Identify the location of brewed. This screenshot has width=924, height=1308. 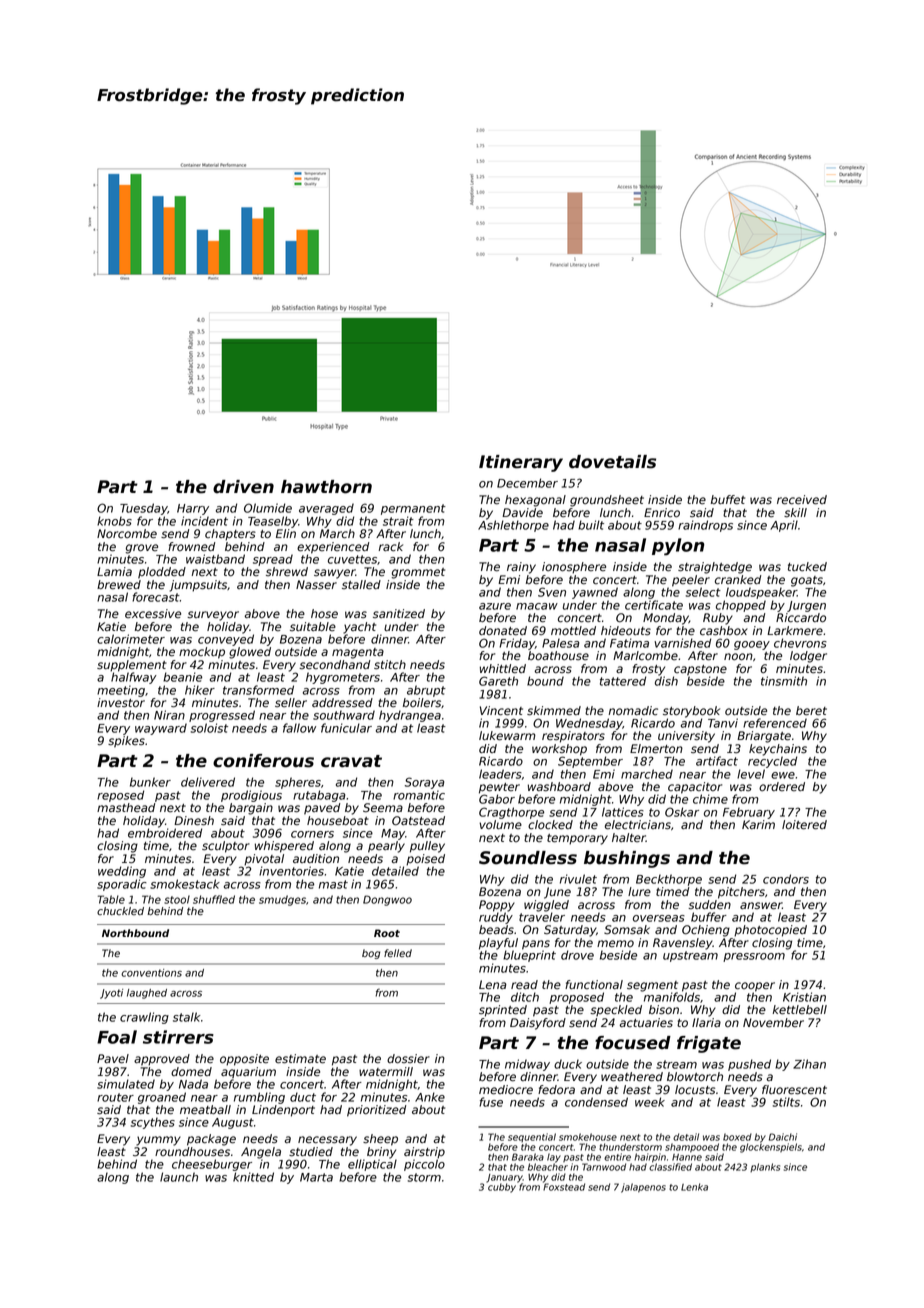
(119, 585).
